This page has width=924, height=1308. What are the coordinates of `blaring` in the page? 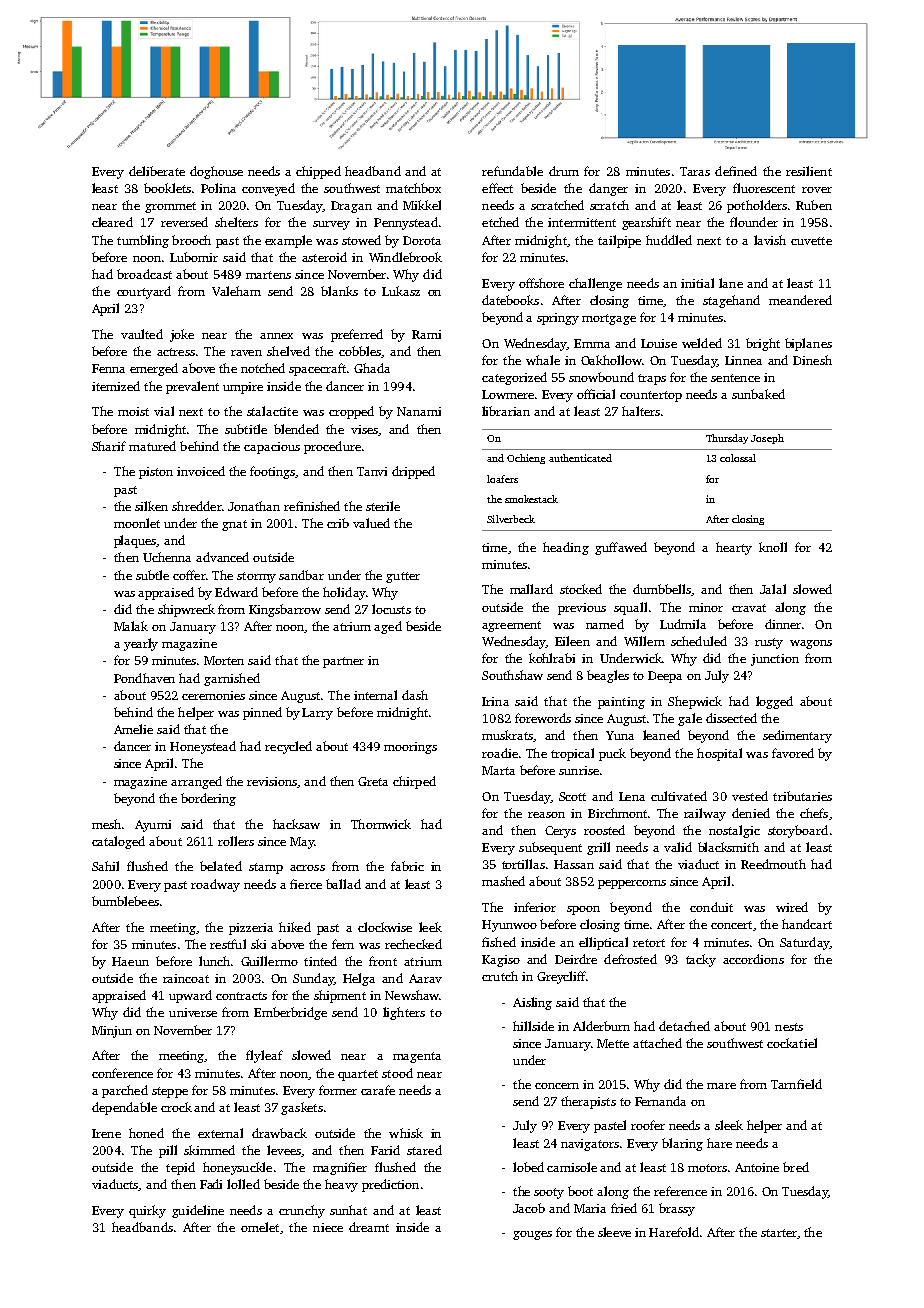 It's located at (682, 1144).
